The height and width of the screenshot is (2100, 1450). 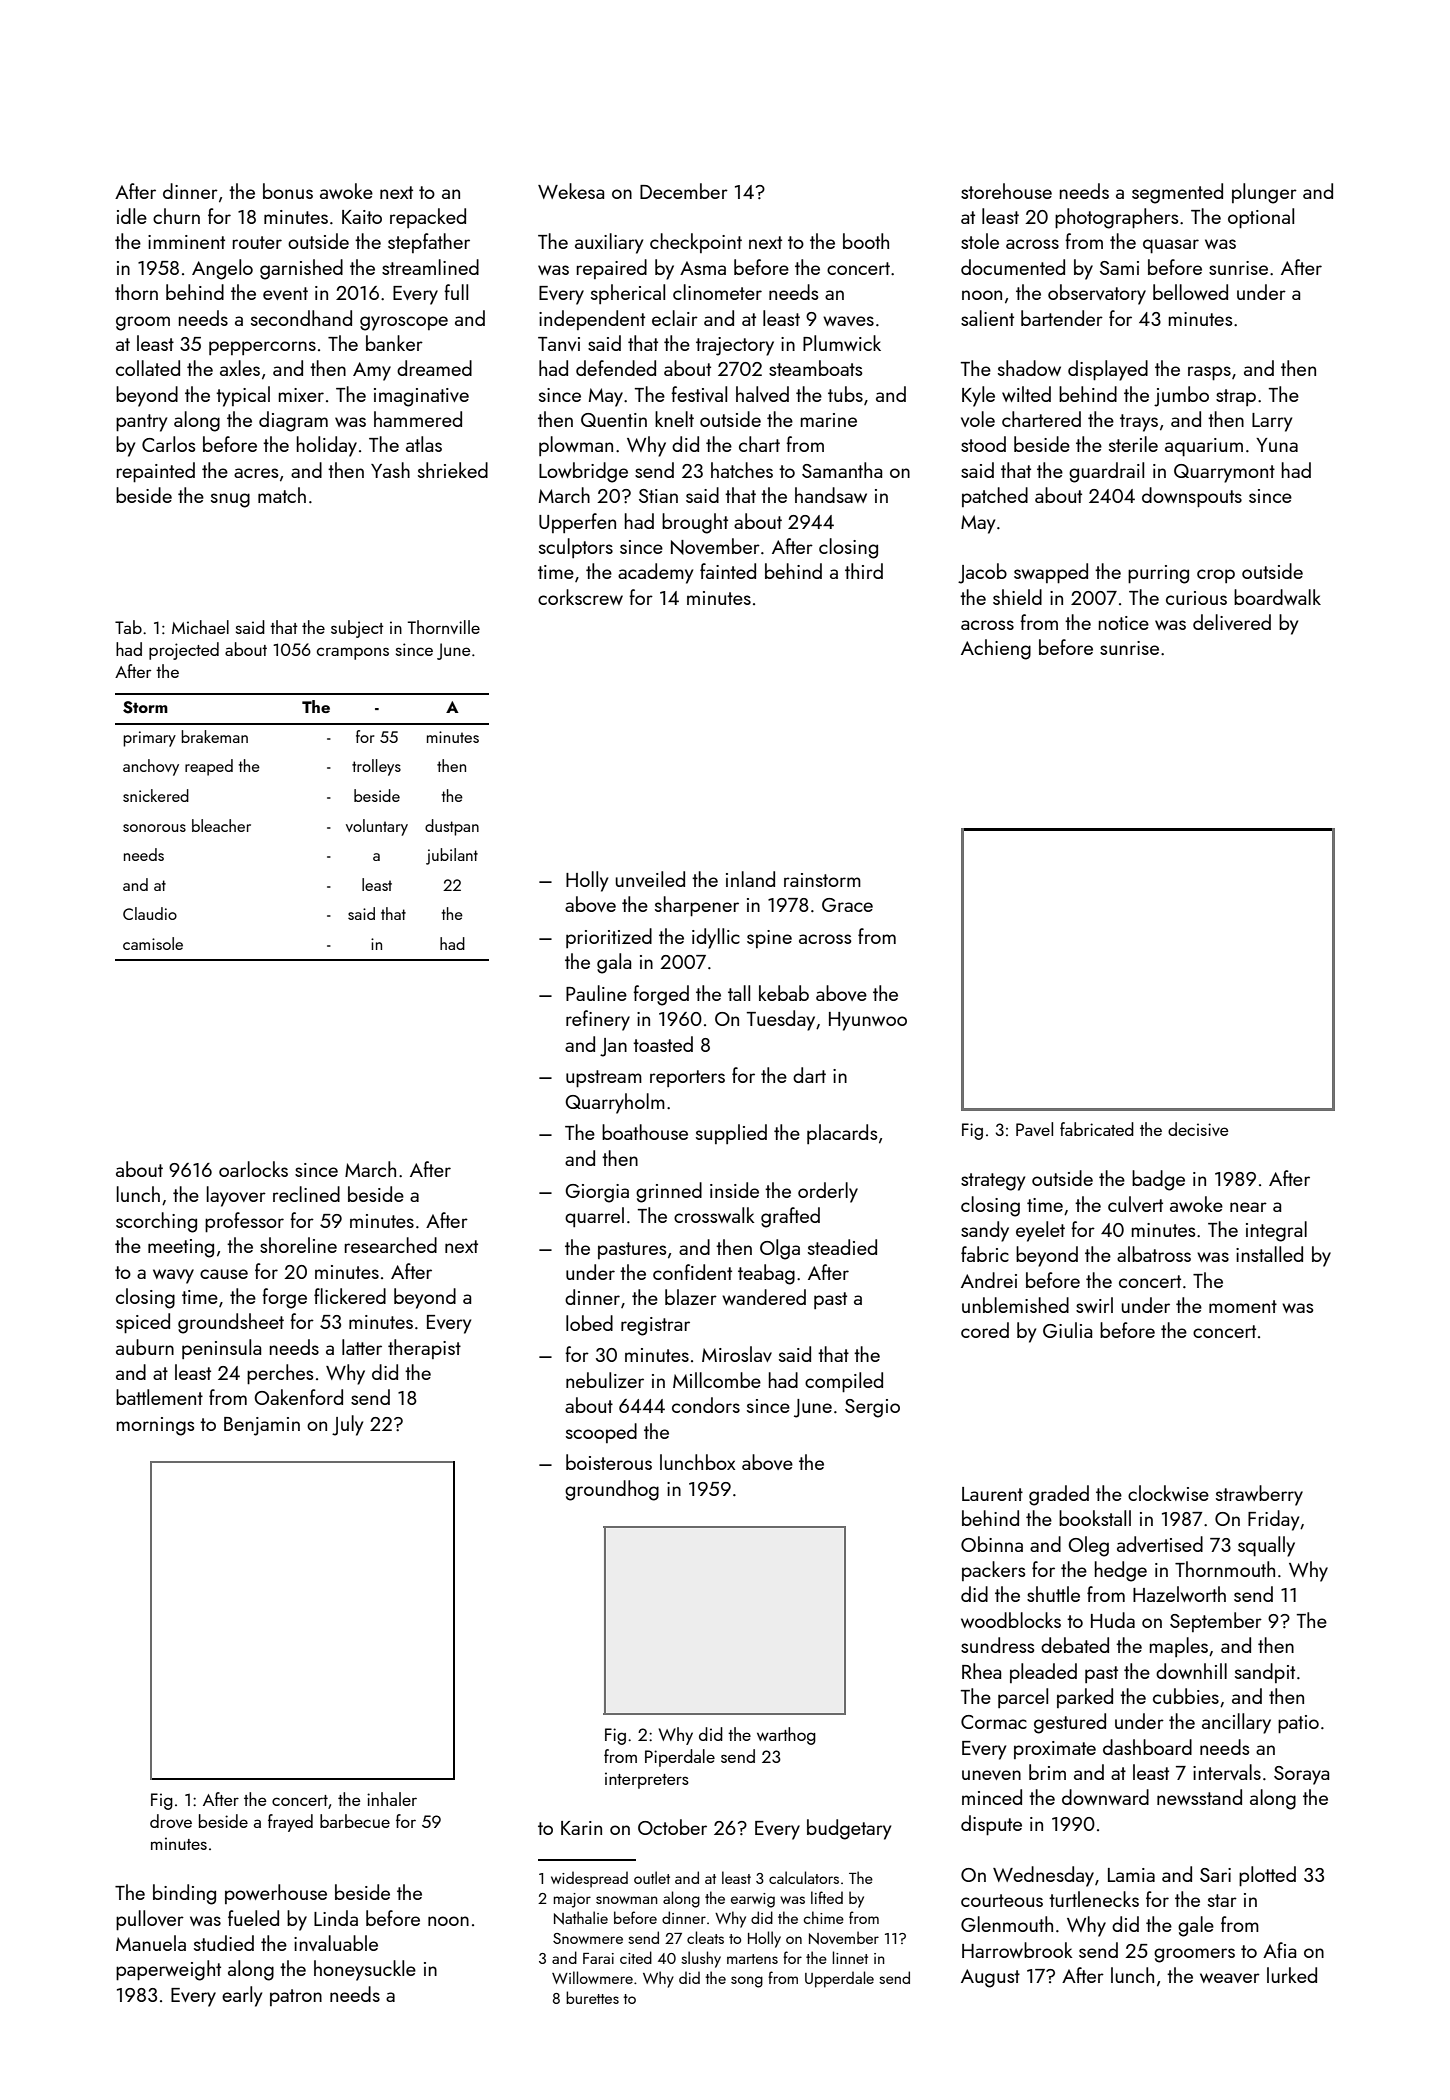 I want to click on warthog, so click(x=786, y=1736).
